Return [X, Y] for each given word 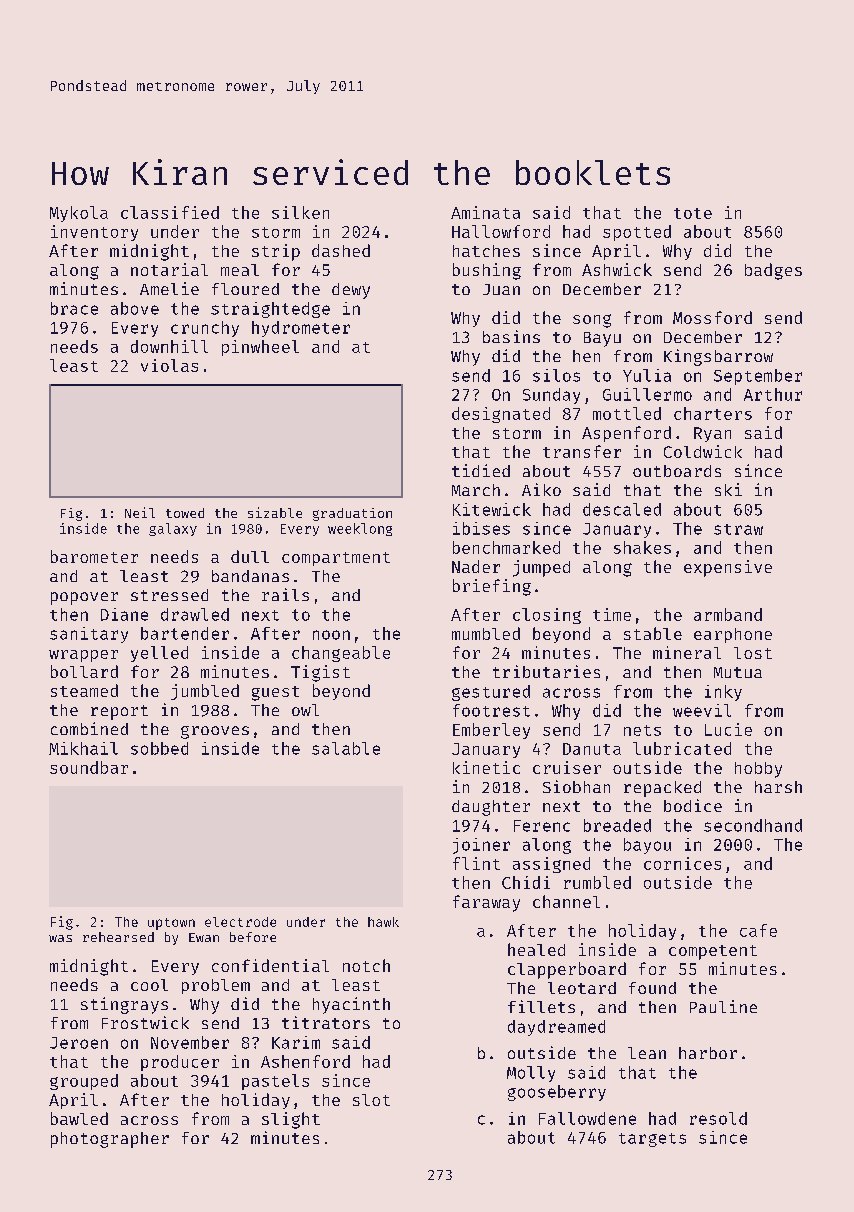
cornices [682, 863]
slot [371, 1100]
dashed [341, 250]
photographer [110, 1140]
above [135, 308]
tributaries [546, 671]
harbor [708, 1053]
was [60, 938]
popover [84, 598]
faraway [486, 903]
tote [693, 213]
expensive [728, 568]
